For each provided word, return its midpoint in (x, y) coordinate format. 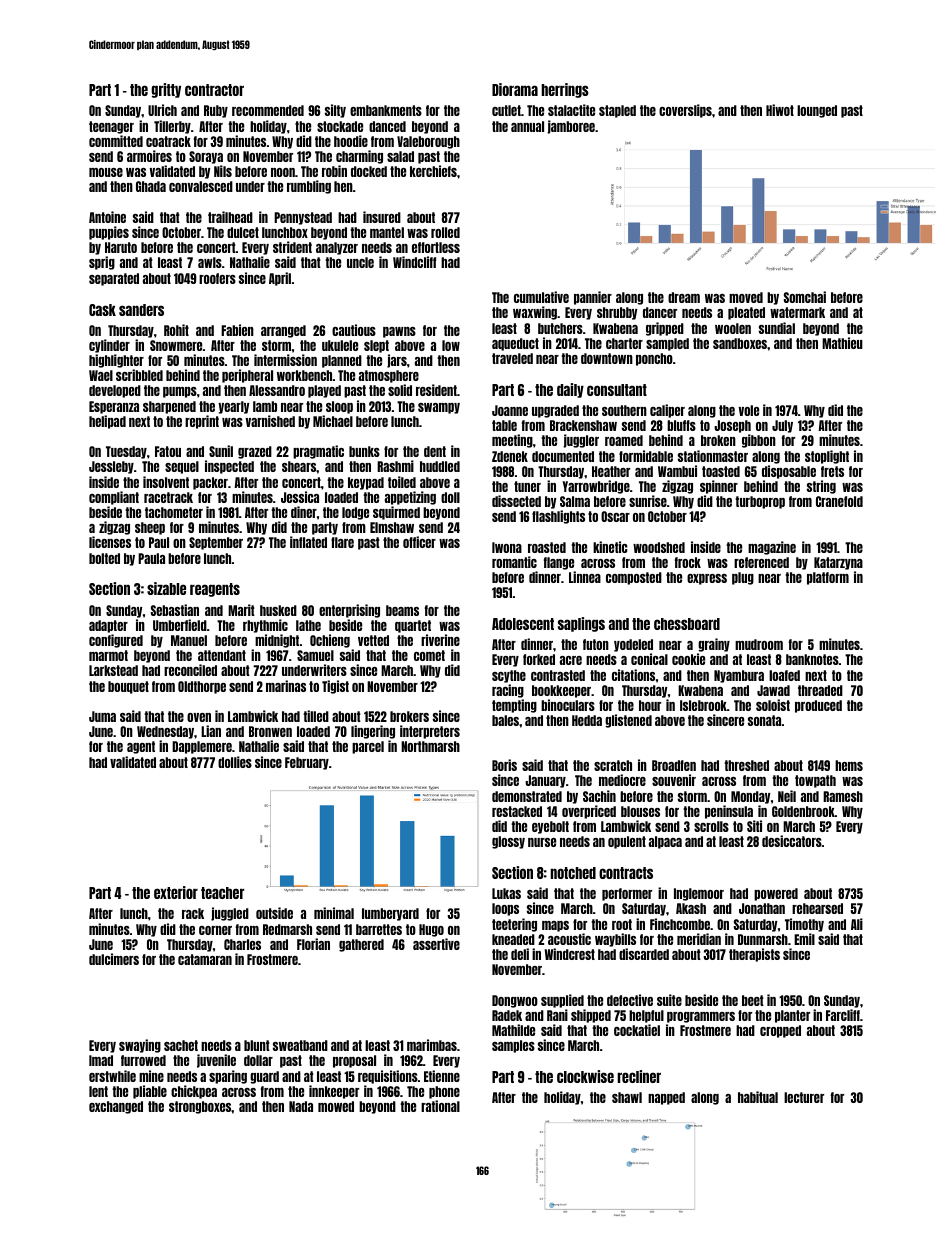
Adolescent (523, 624)
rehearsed (817, 908)
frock (688, 562)
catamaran (205, 959)
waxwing (535, 313)
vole (748, 410)
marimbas (432, 1045)
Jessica (300, 497)
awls (210, 262)
